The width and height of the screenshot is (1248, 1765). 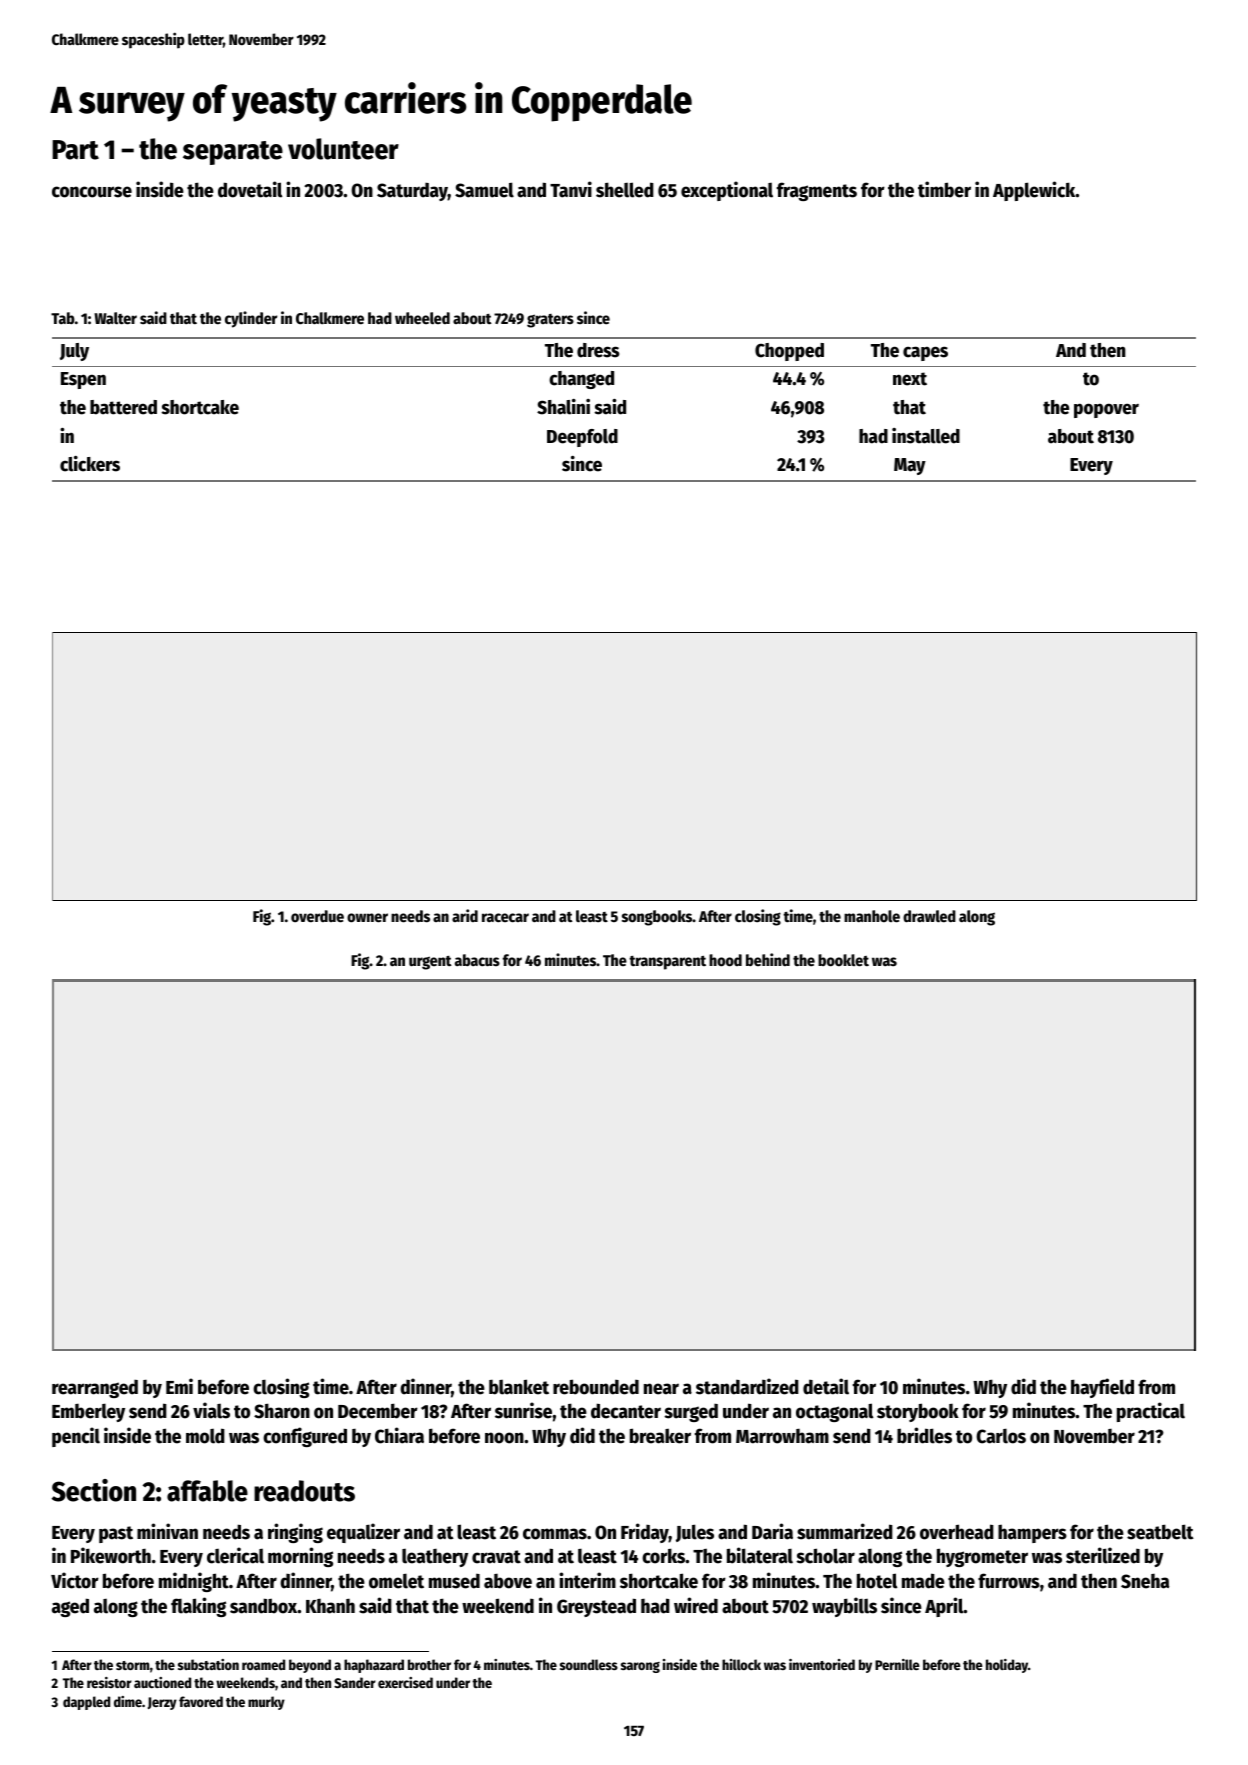 What do you see at coordinates (111, 1555) in the screenshot?
I see `Pikeworth` at bounding box center [111, 1555].
